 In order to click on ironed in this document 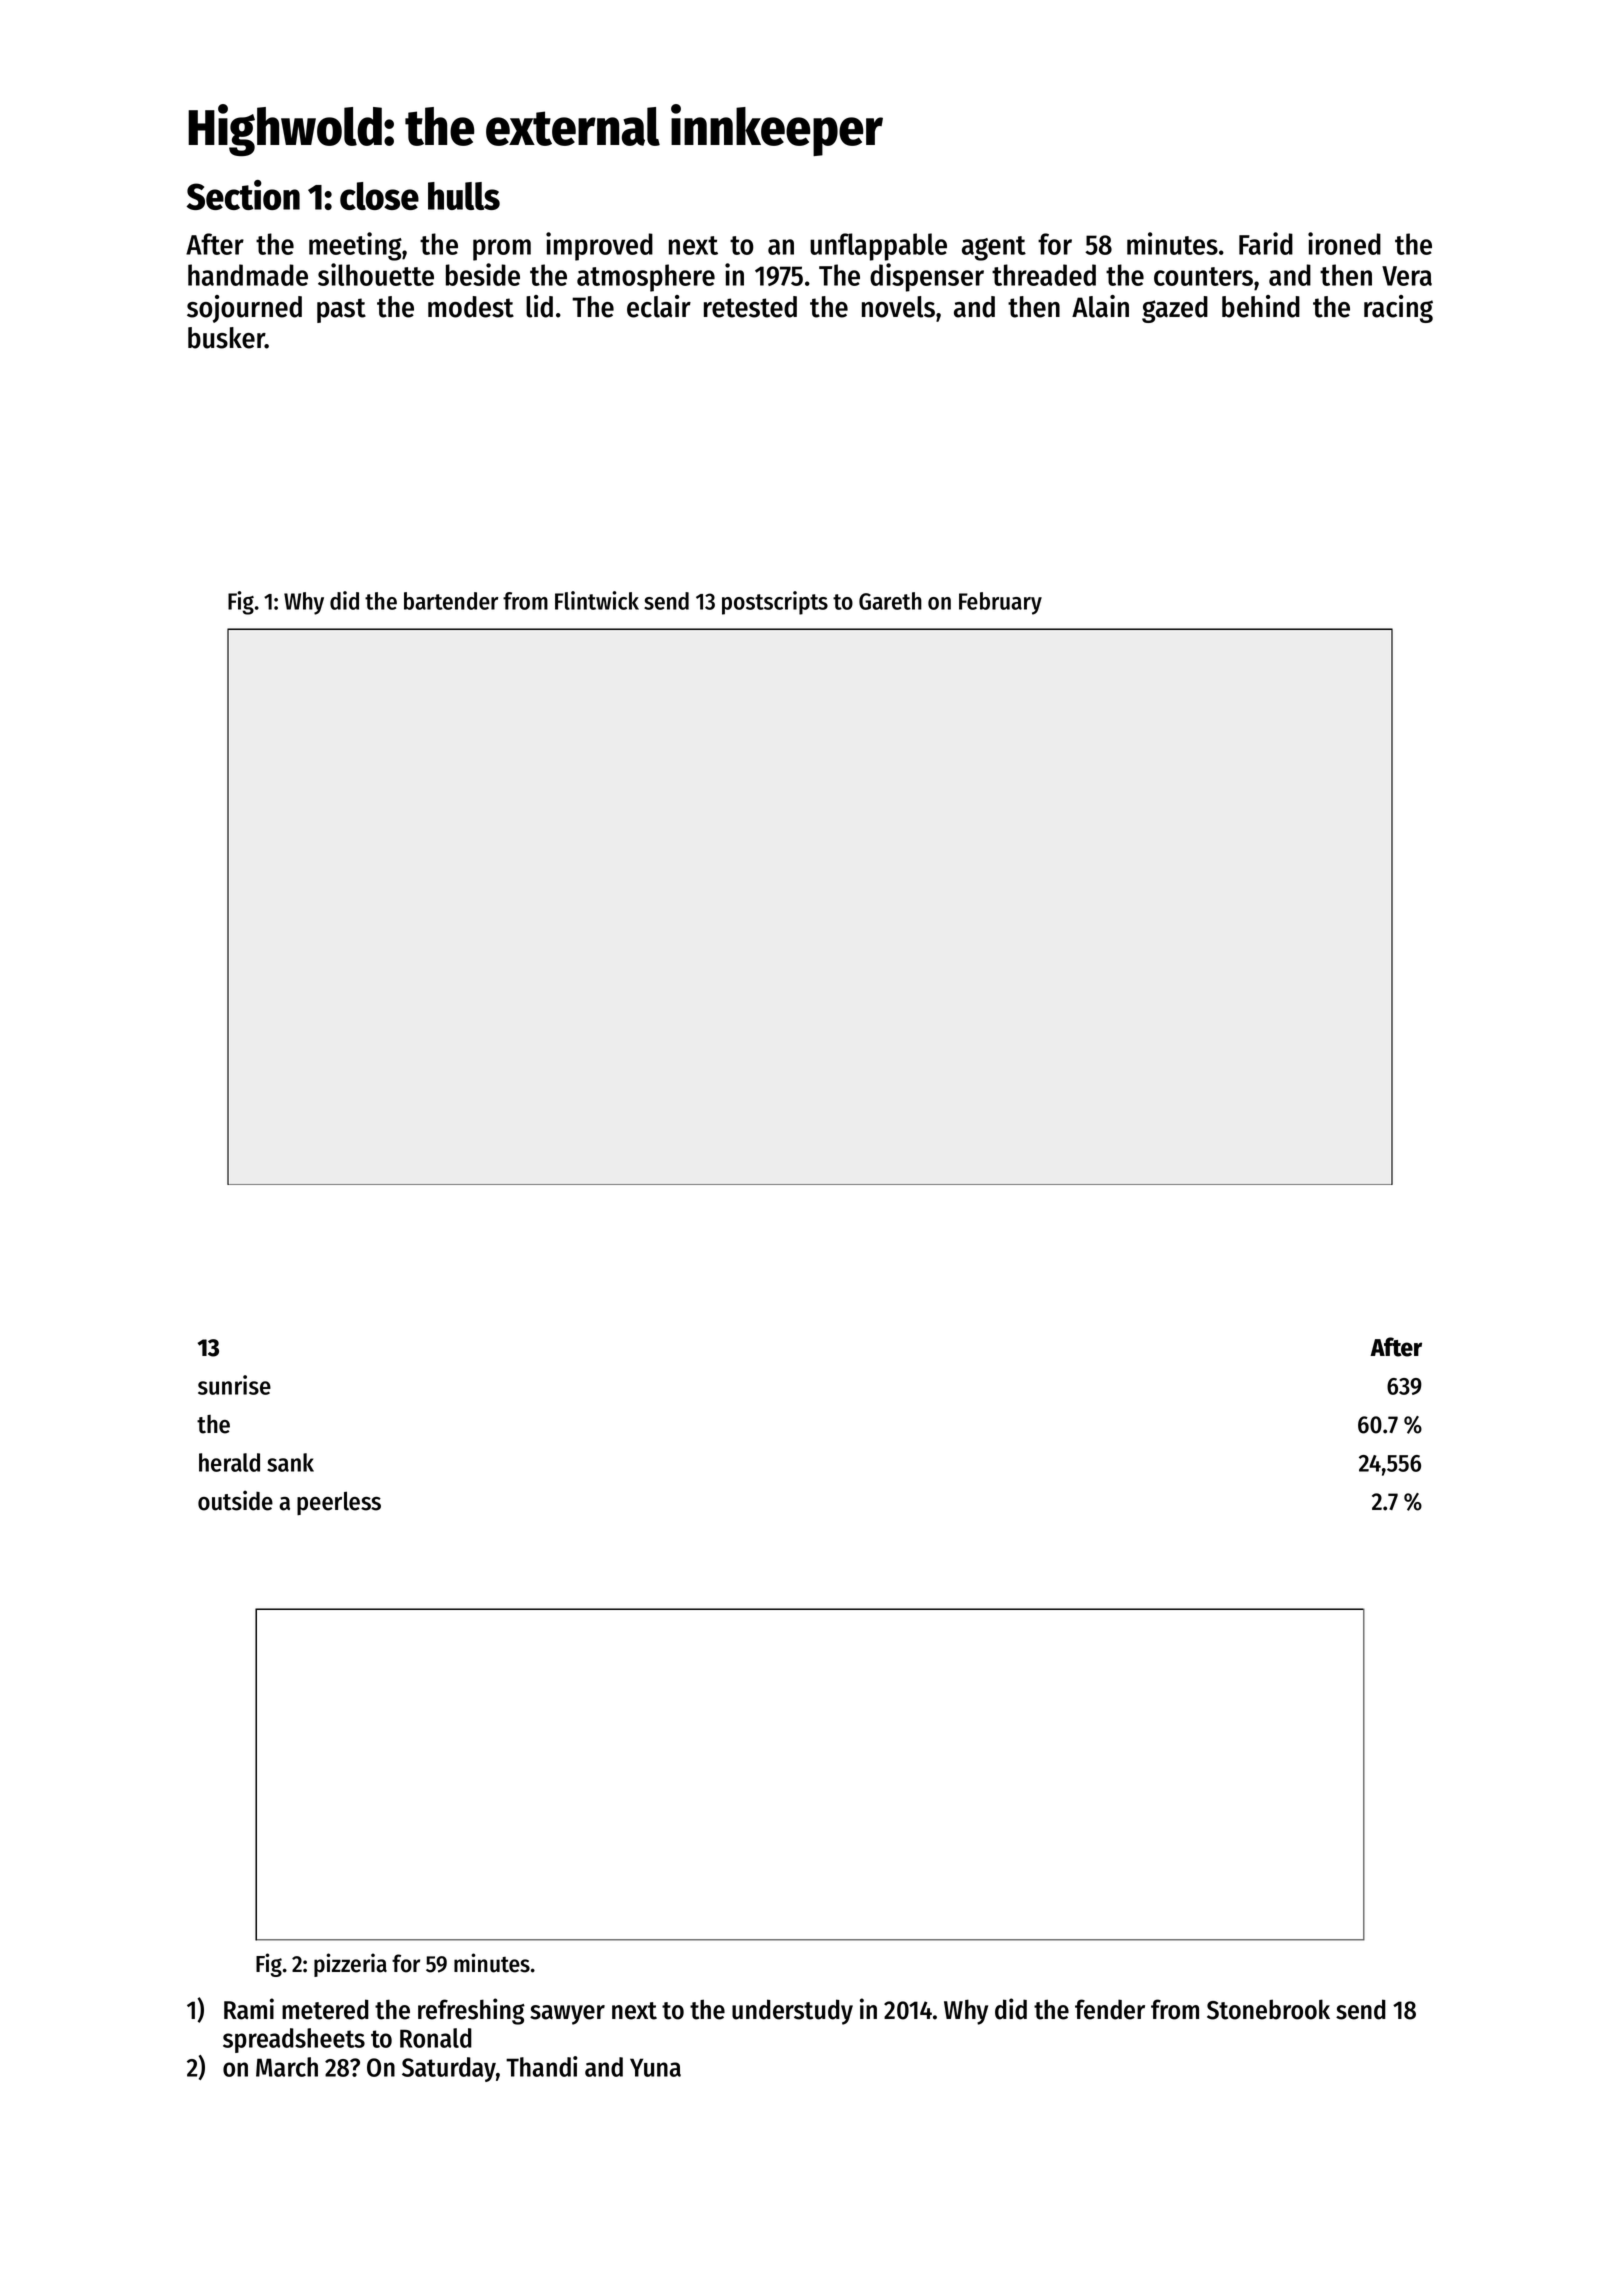, I will do `click(1344, 243)`.
